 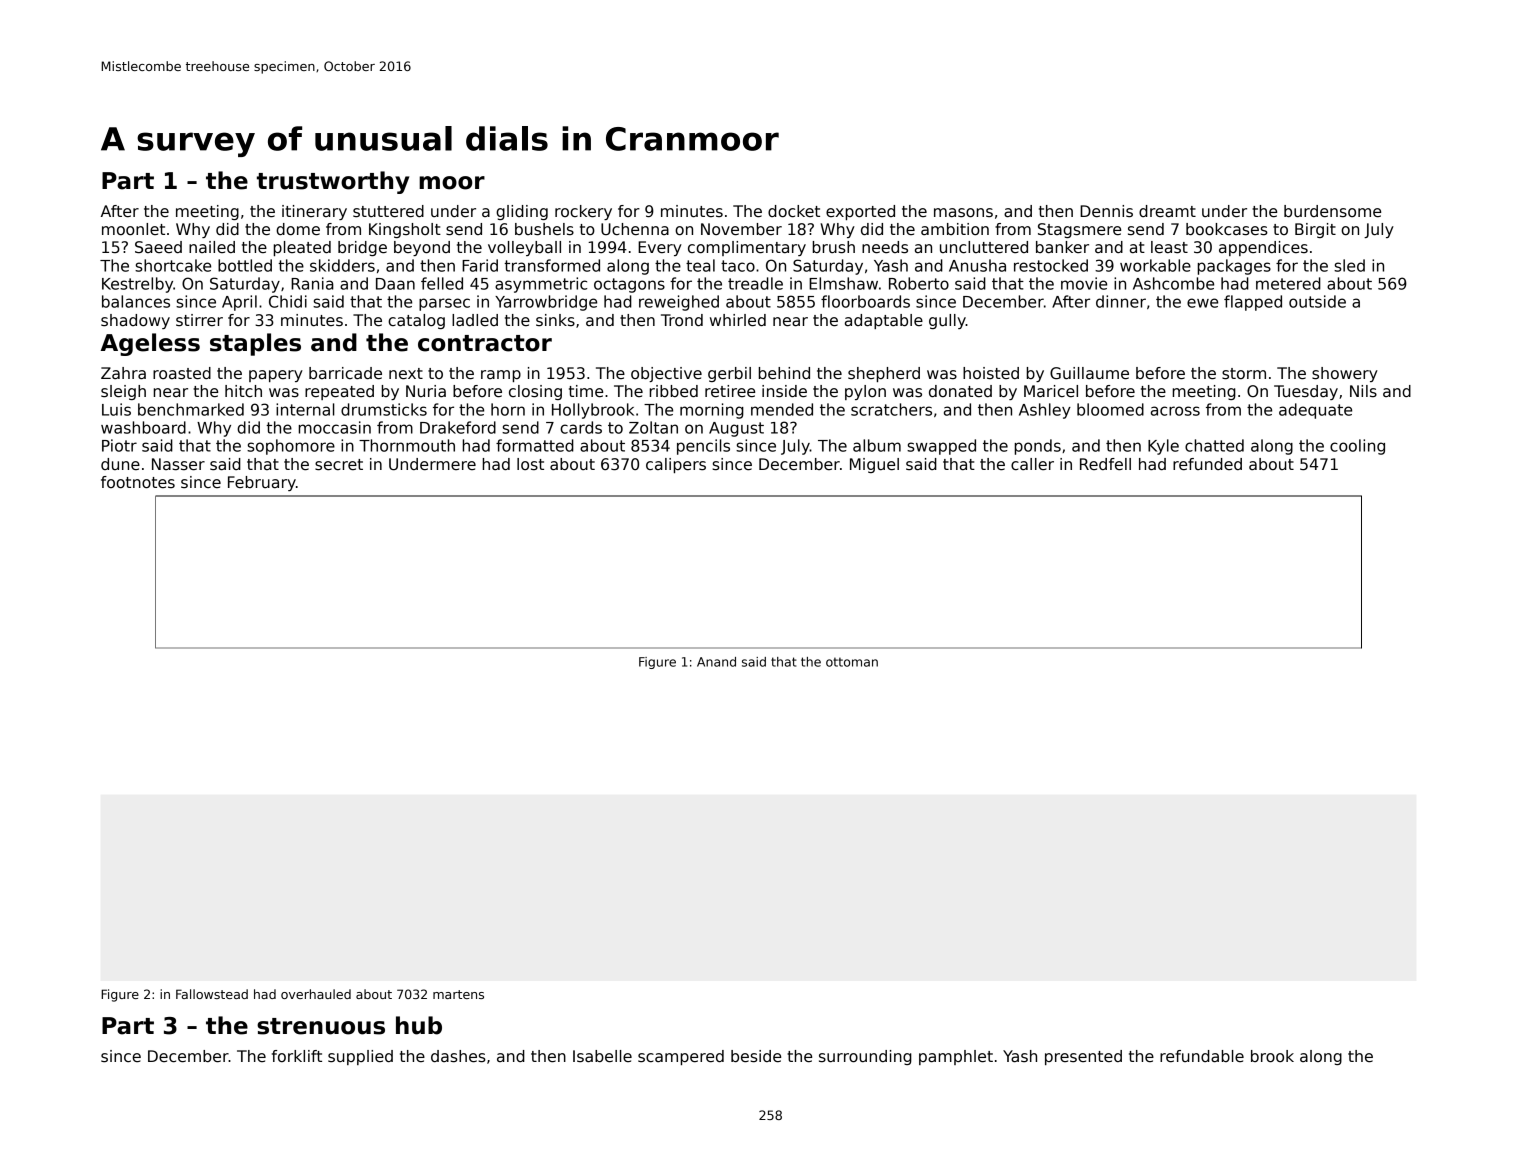 What do you see at coordinates (297, 1056) in the screenshot?
I see `forklift` at bounding box center [297, 1056].
